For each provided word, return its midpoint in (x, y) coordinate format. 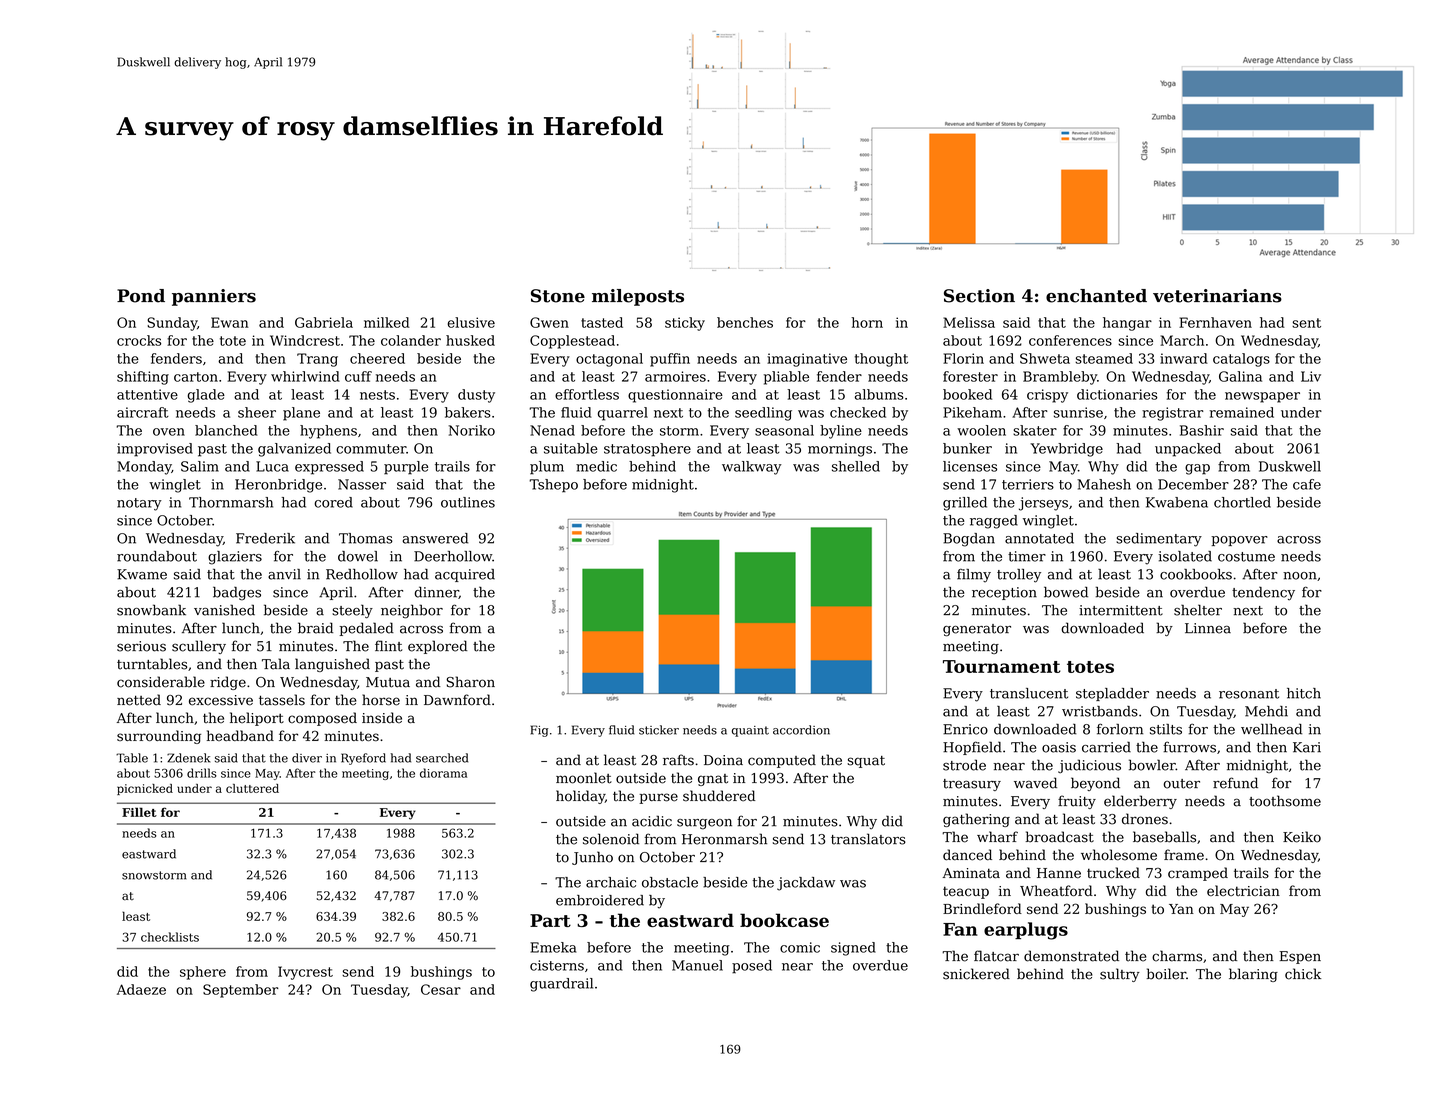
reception (1004, 593)
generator (977, 630)
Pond (141, 296)
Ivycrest (305, 973)
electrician (1243, 890)
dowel (358, 556)
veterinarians (1217, 296)
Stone (558, 296)
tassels (282, 700)
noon (1300, 576)
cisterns (557, 965)
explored (438, 647)
